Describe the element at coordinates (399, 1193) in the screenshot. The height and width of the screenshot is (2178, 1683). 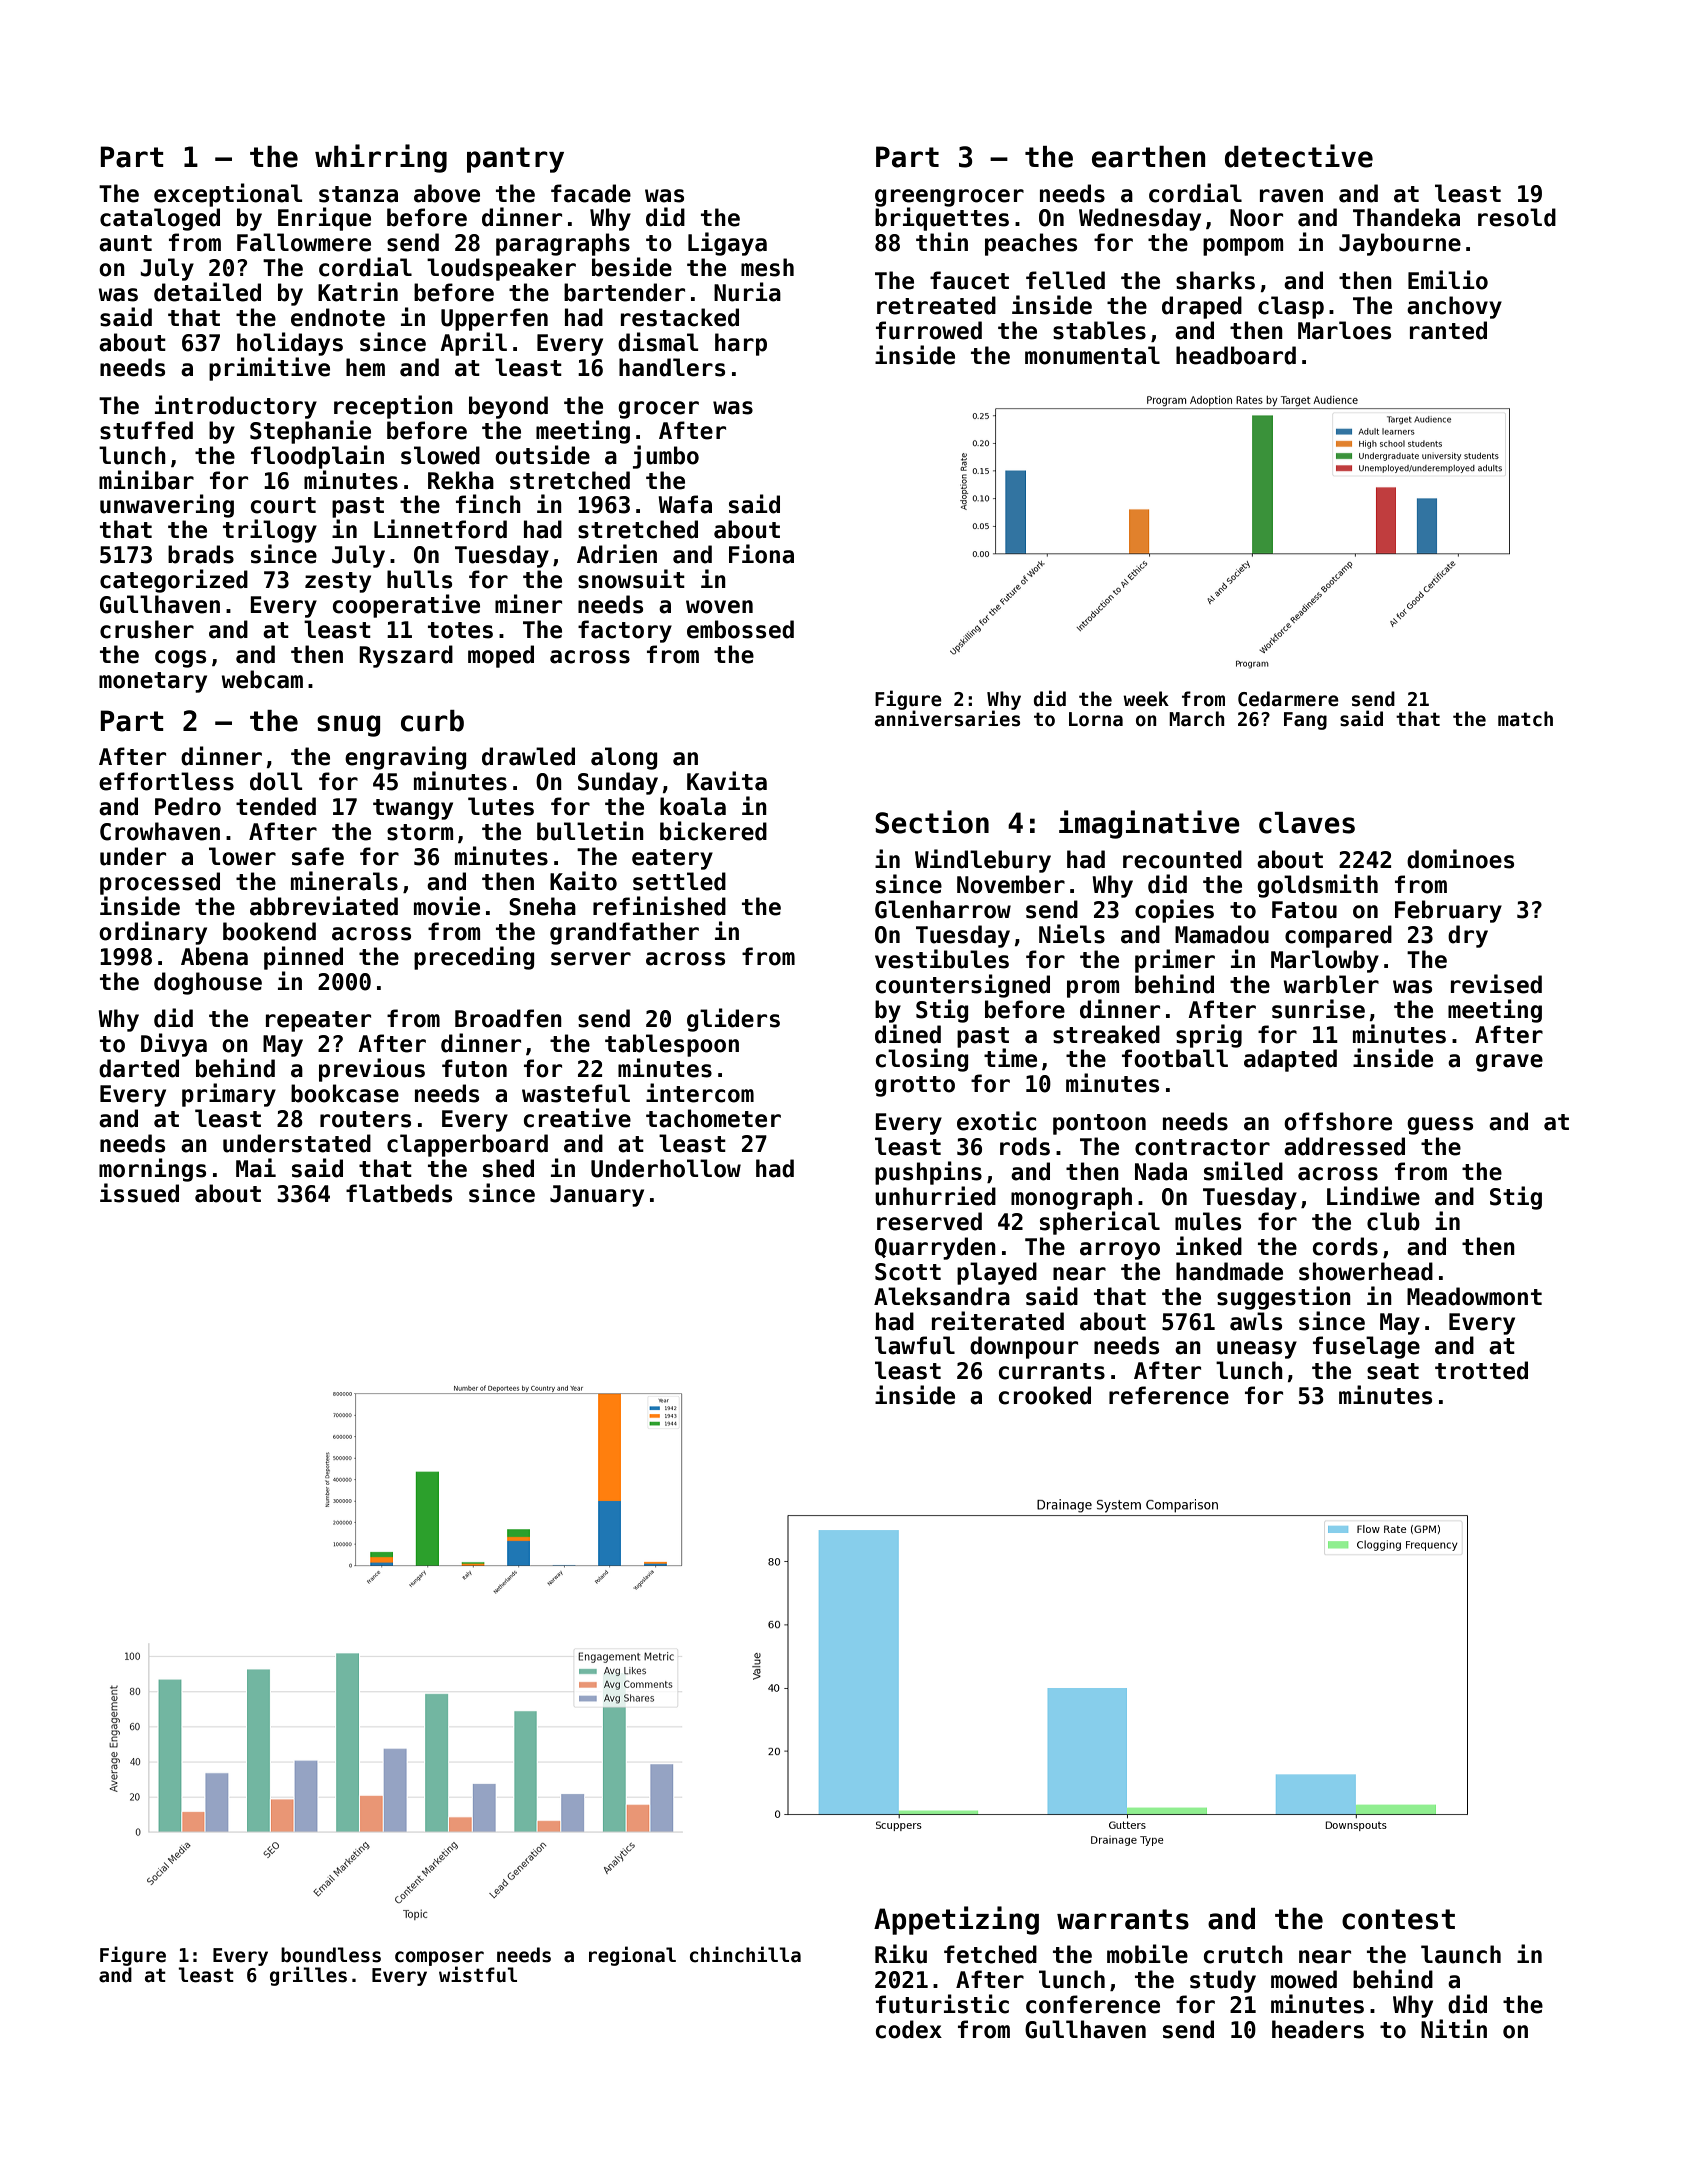
I see `flatbeds` at that location.
